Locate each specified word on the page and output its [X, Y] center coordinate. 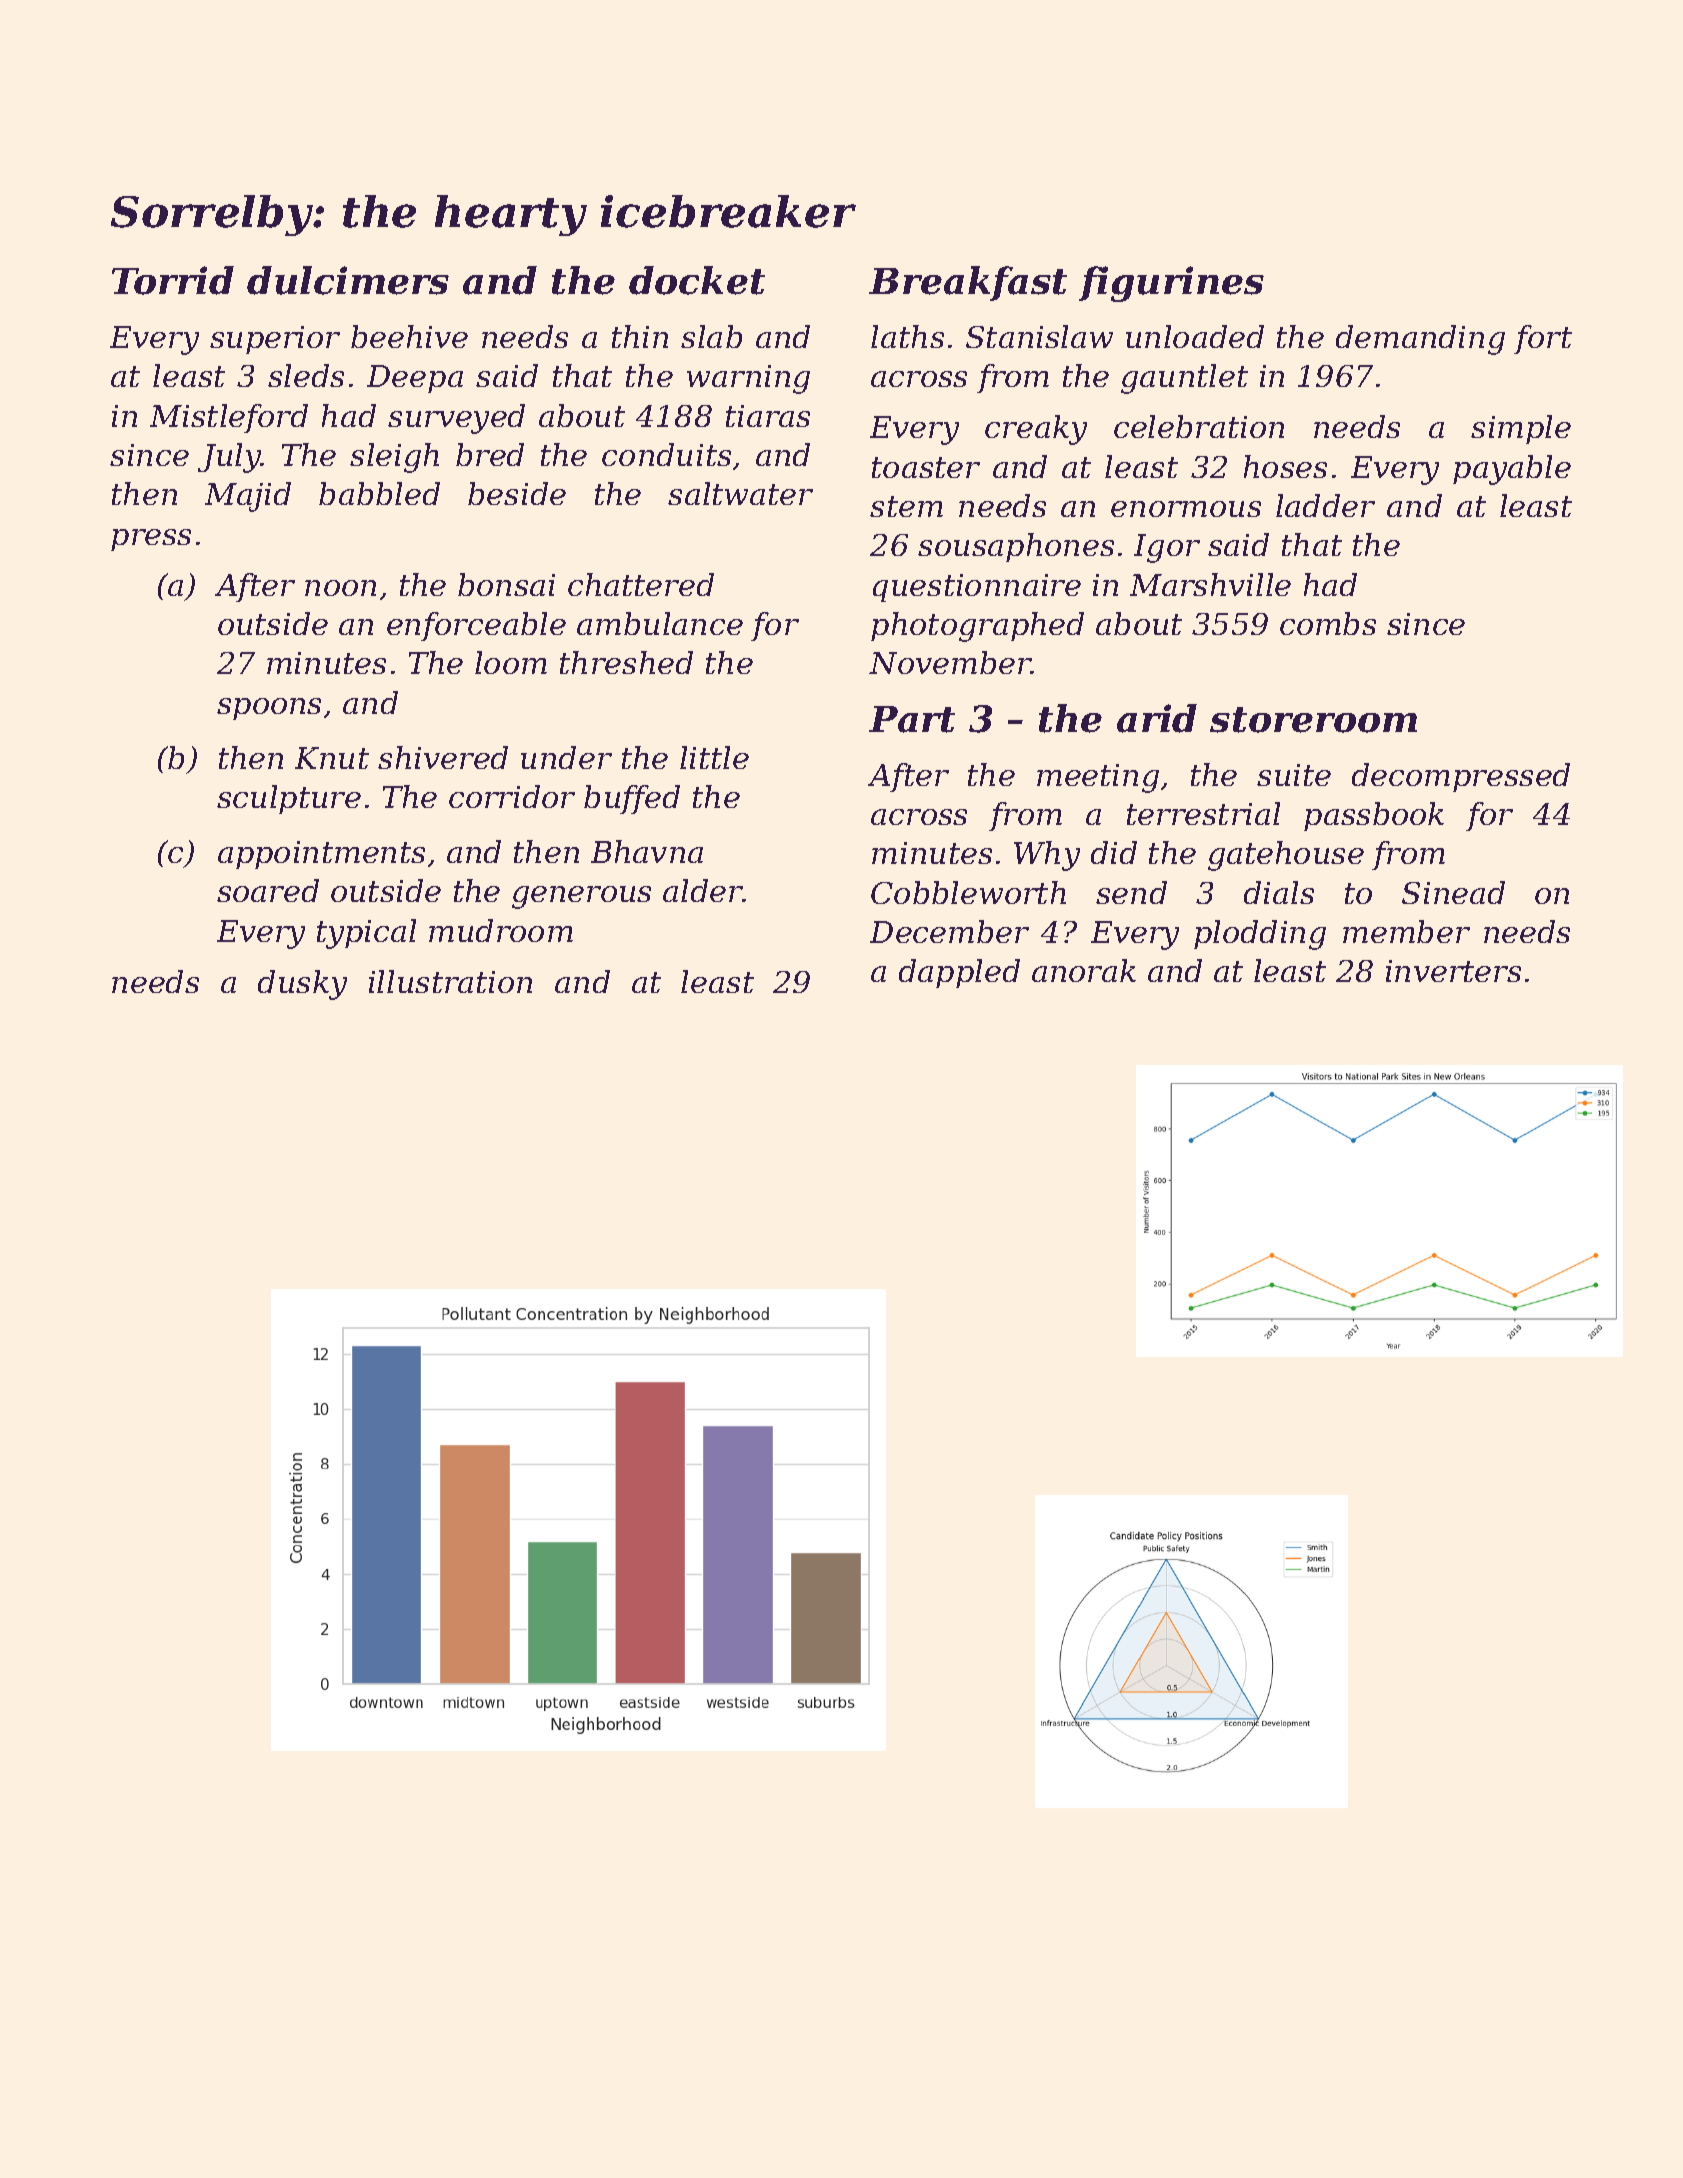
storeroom [1313, 720]
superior [275, 340]
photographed [977, 627]
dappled [959, 973]
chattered [641, 584]
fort [1543, 339]
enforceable [476, 626]
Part [912, 719]
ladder [1325, 505]
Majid [248, 497]
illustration [450, 981]
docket [697, 280]
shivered [443, 757]
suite [1294, 775]
